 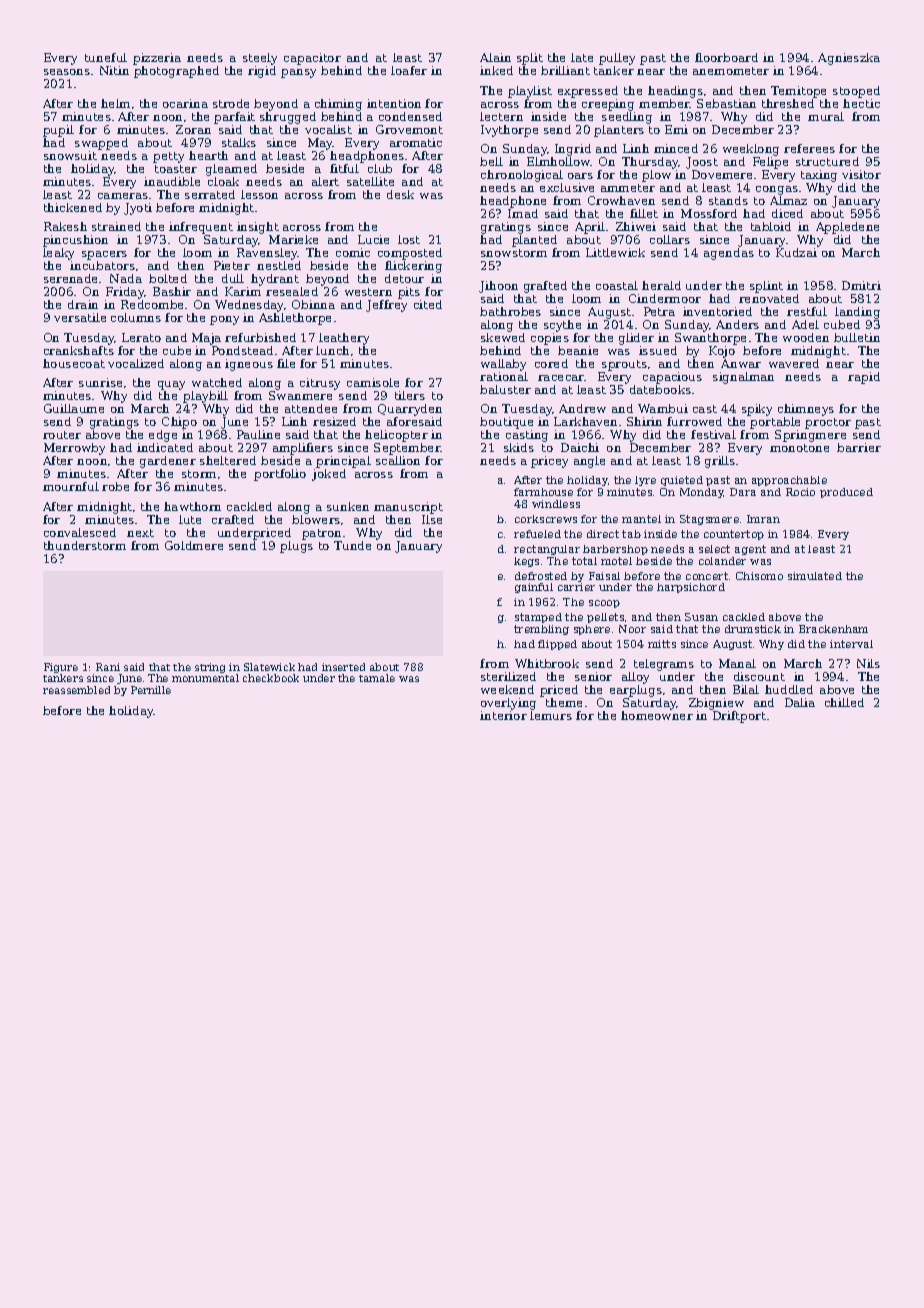 What do you see at coordinates (503, 715) in the image?
I see `interior` at bounding box center [503, 715].
